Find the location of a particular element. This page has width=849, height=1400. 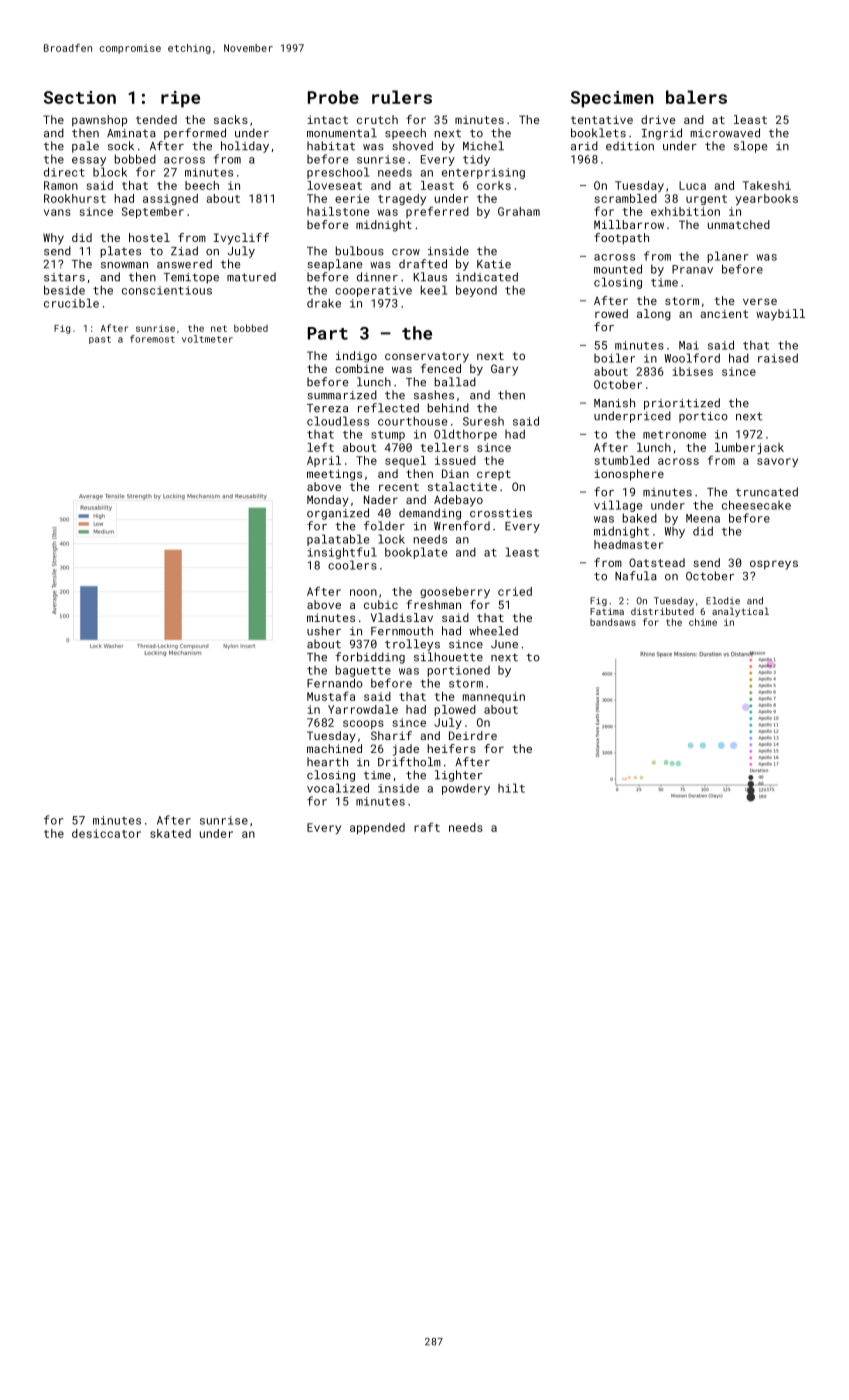

hilt is located at coordinates (511, 788).
